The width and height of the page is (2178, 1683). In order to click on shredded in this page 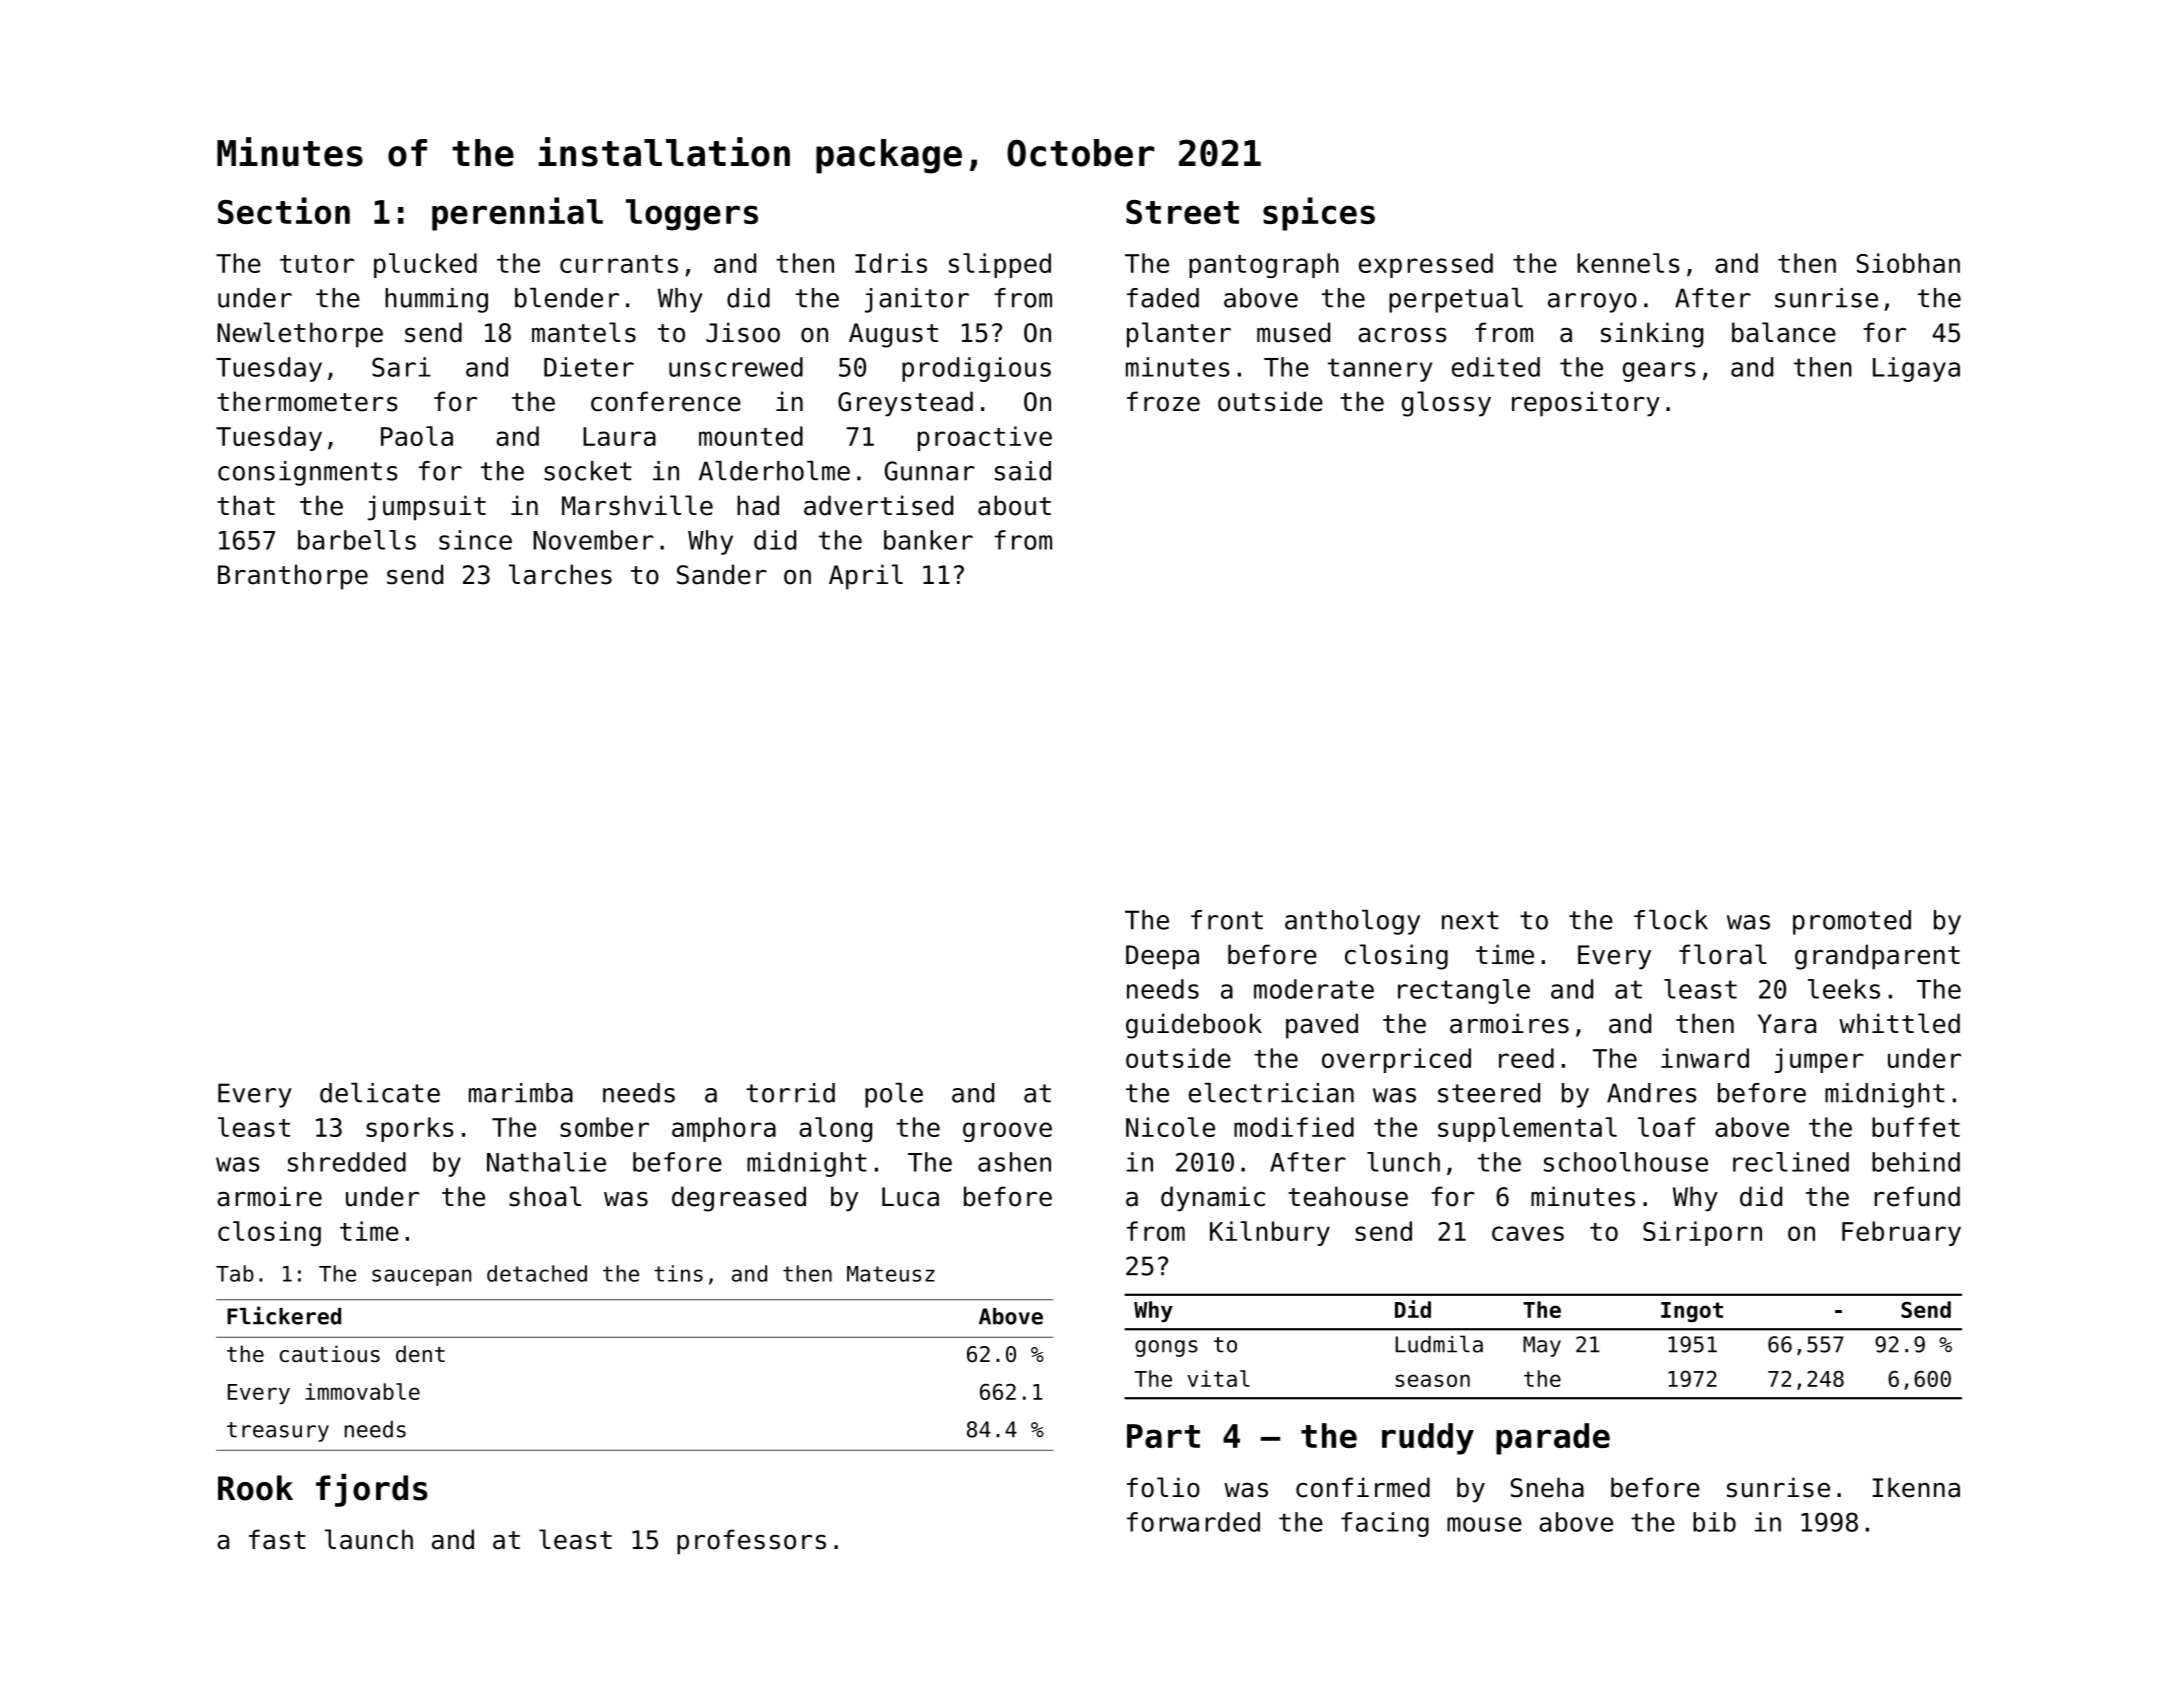, I will do `click(347, 1162)`.
